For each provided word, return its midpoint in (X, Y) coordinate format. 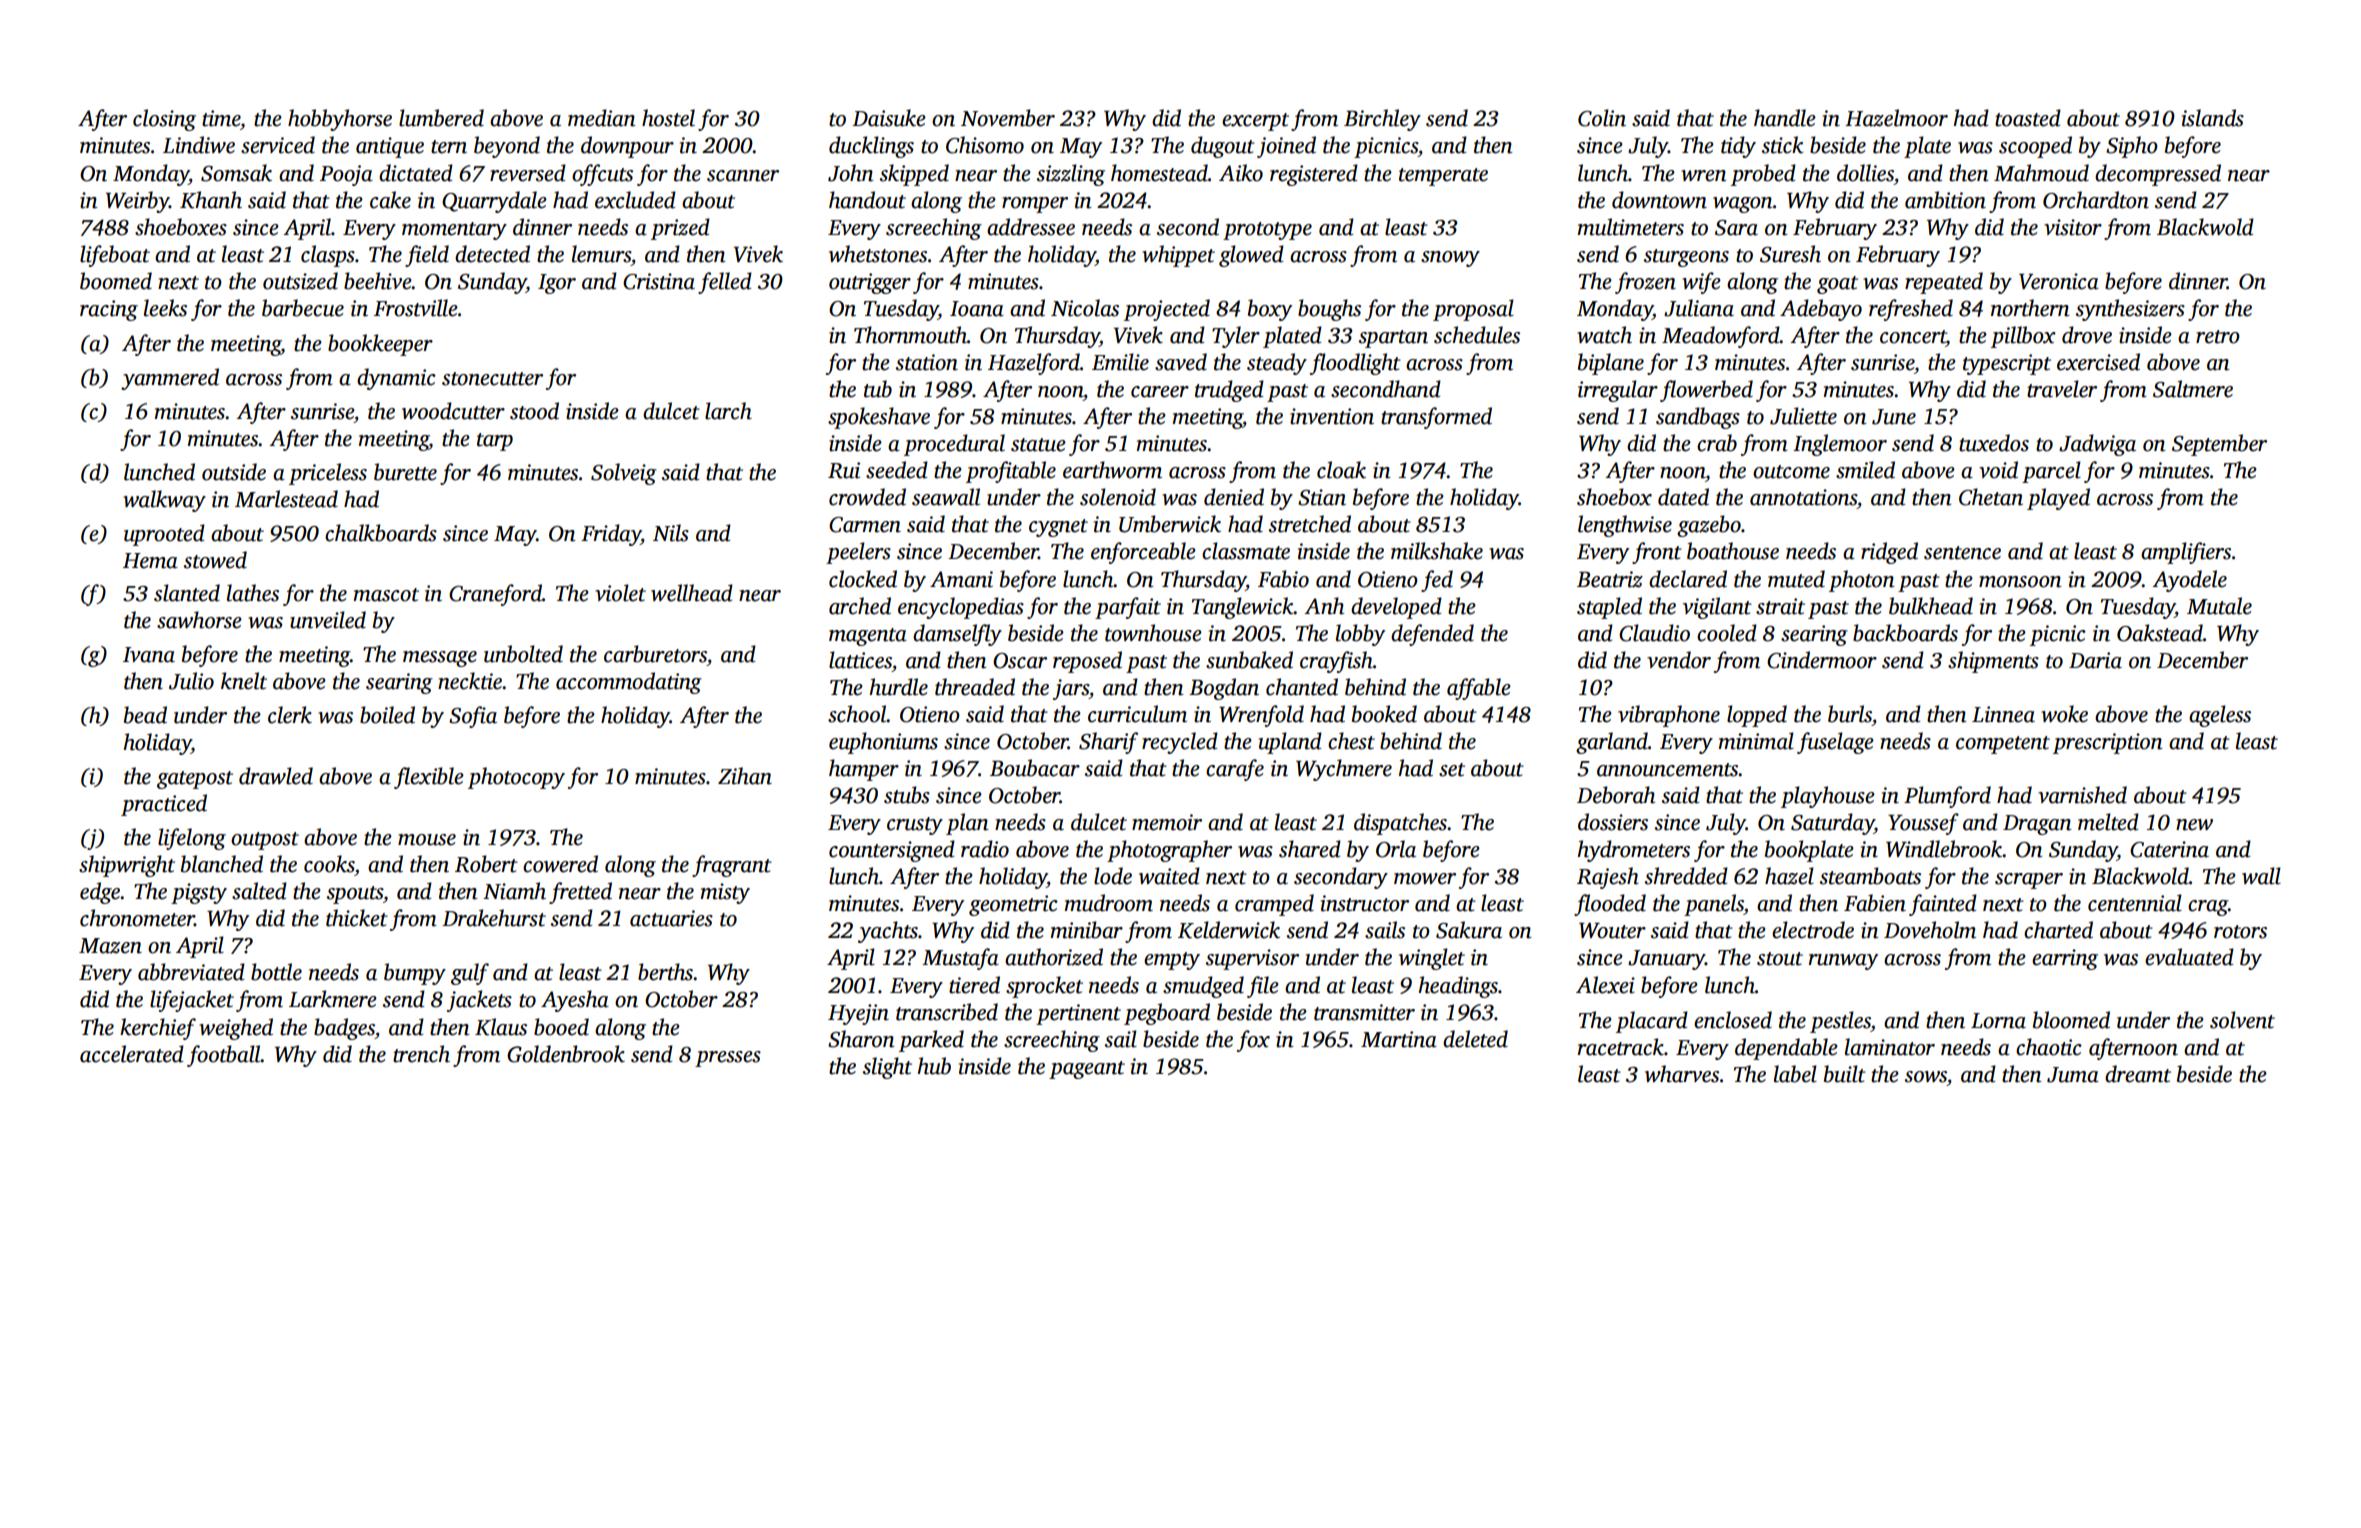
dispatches (1400, 824)
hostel (668, 118)
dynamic (396, 379)
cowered (560, 864)
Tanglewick (1243, 608)
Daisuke (889, 118)
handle (1785, 118)
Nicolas (1085, 308)
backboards (1905, 633)
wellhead (692, 593)
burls (1850, 714)
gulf (470, 974)
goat (1837, 285)
